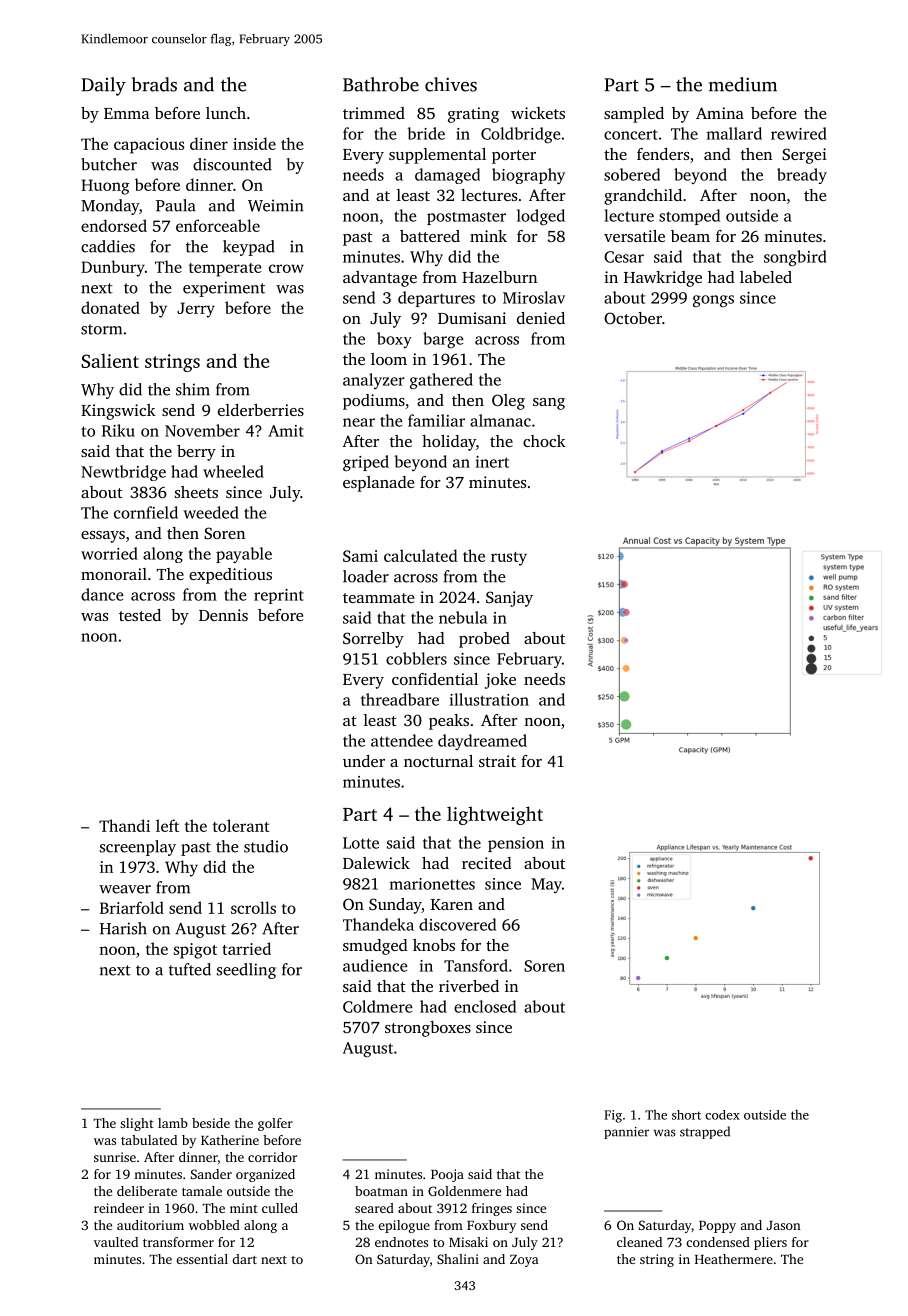 The width and height of the screenshot is (908, 1316). What do you see at coordinates (245, 1259) in the screenshot?
I see `dart` at bounding box center [245, 1259].
